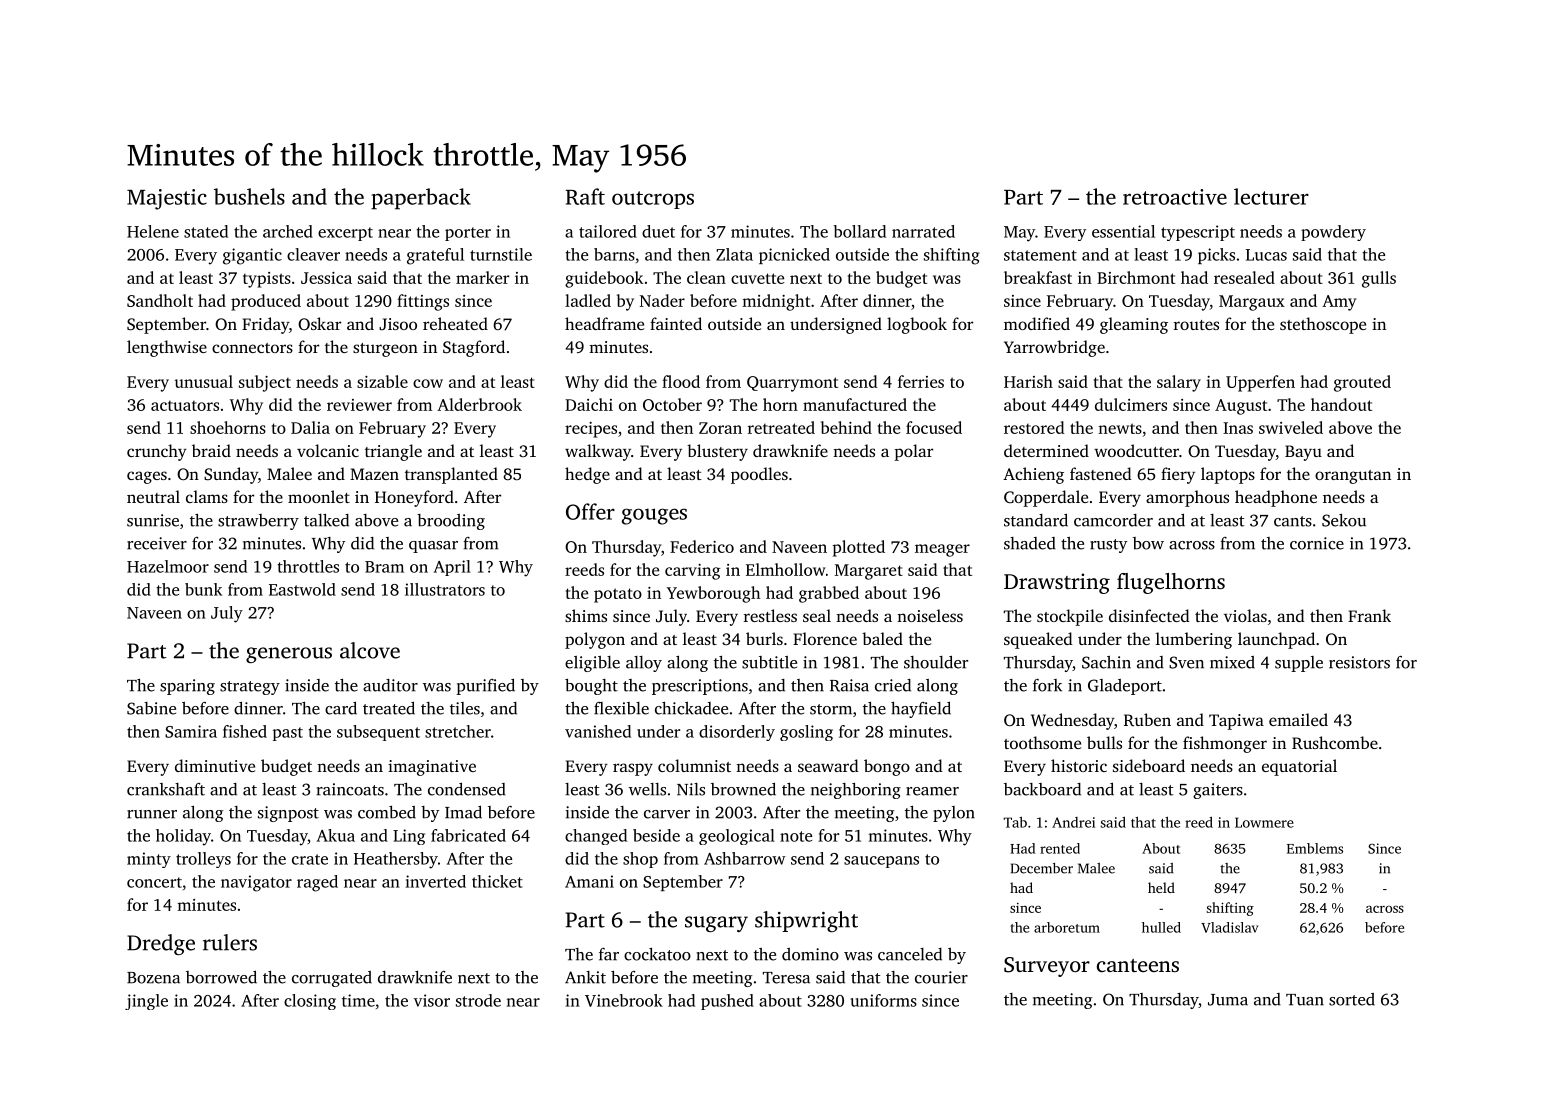 The image size is (1546, 1093). Describe the element at coordinates (474, 348) in the screenshot. I see `Stagford` at that location.
